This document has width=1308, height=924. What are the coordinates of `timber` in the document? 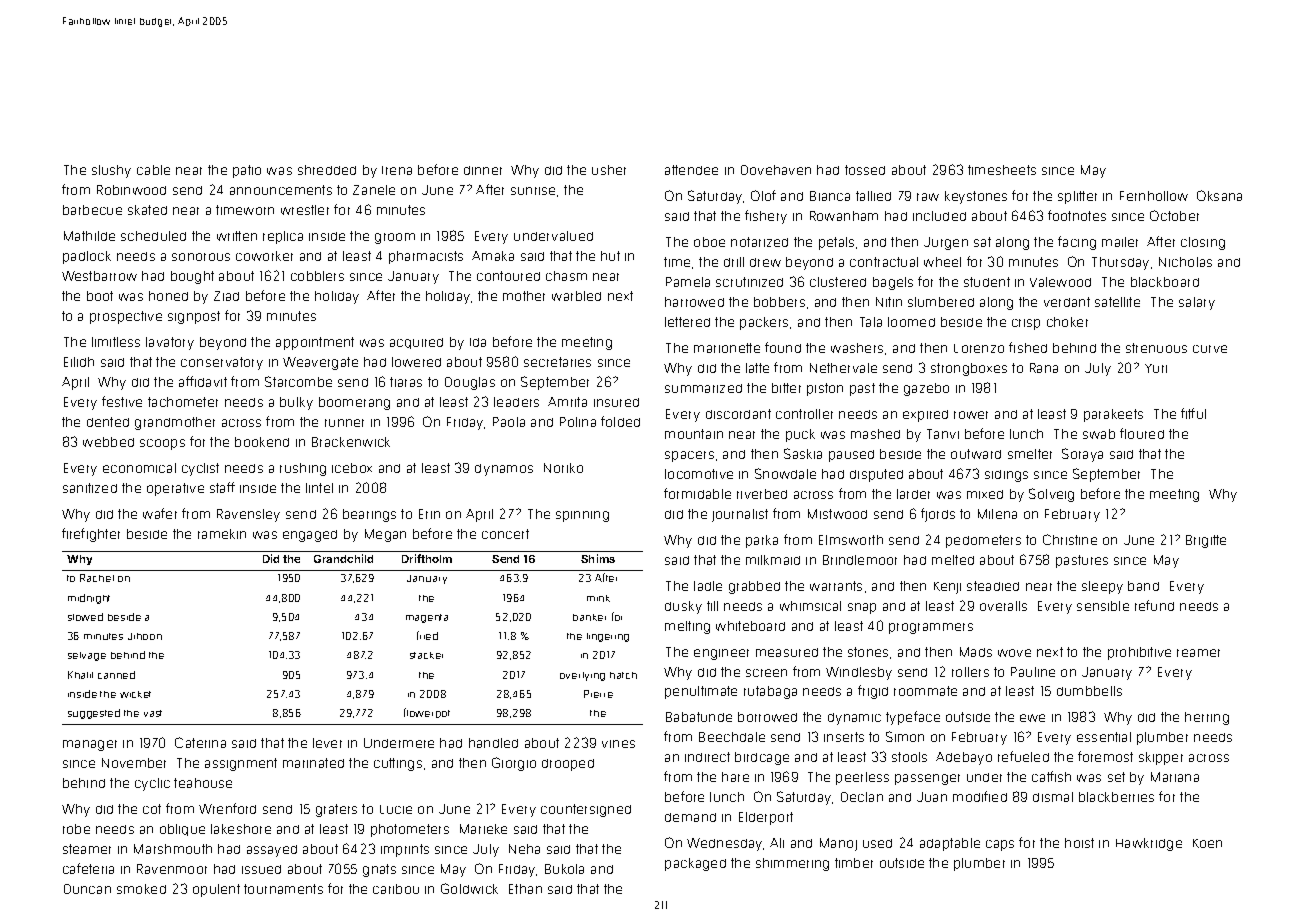 It's located at (854, 863).
